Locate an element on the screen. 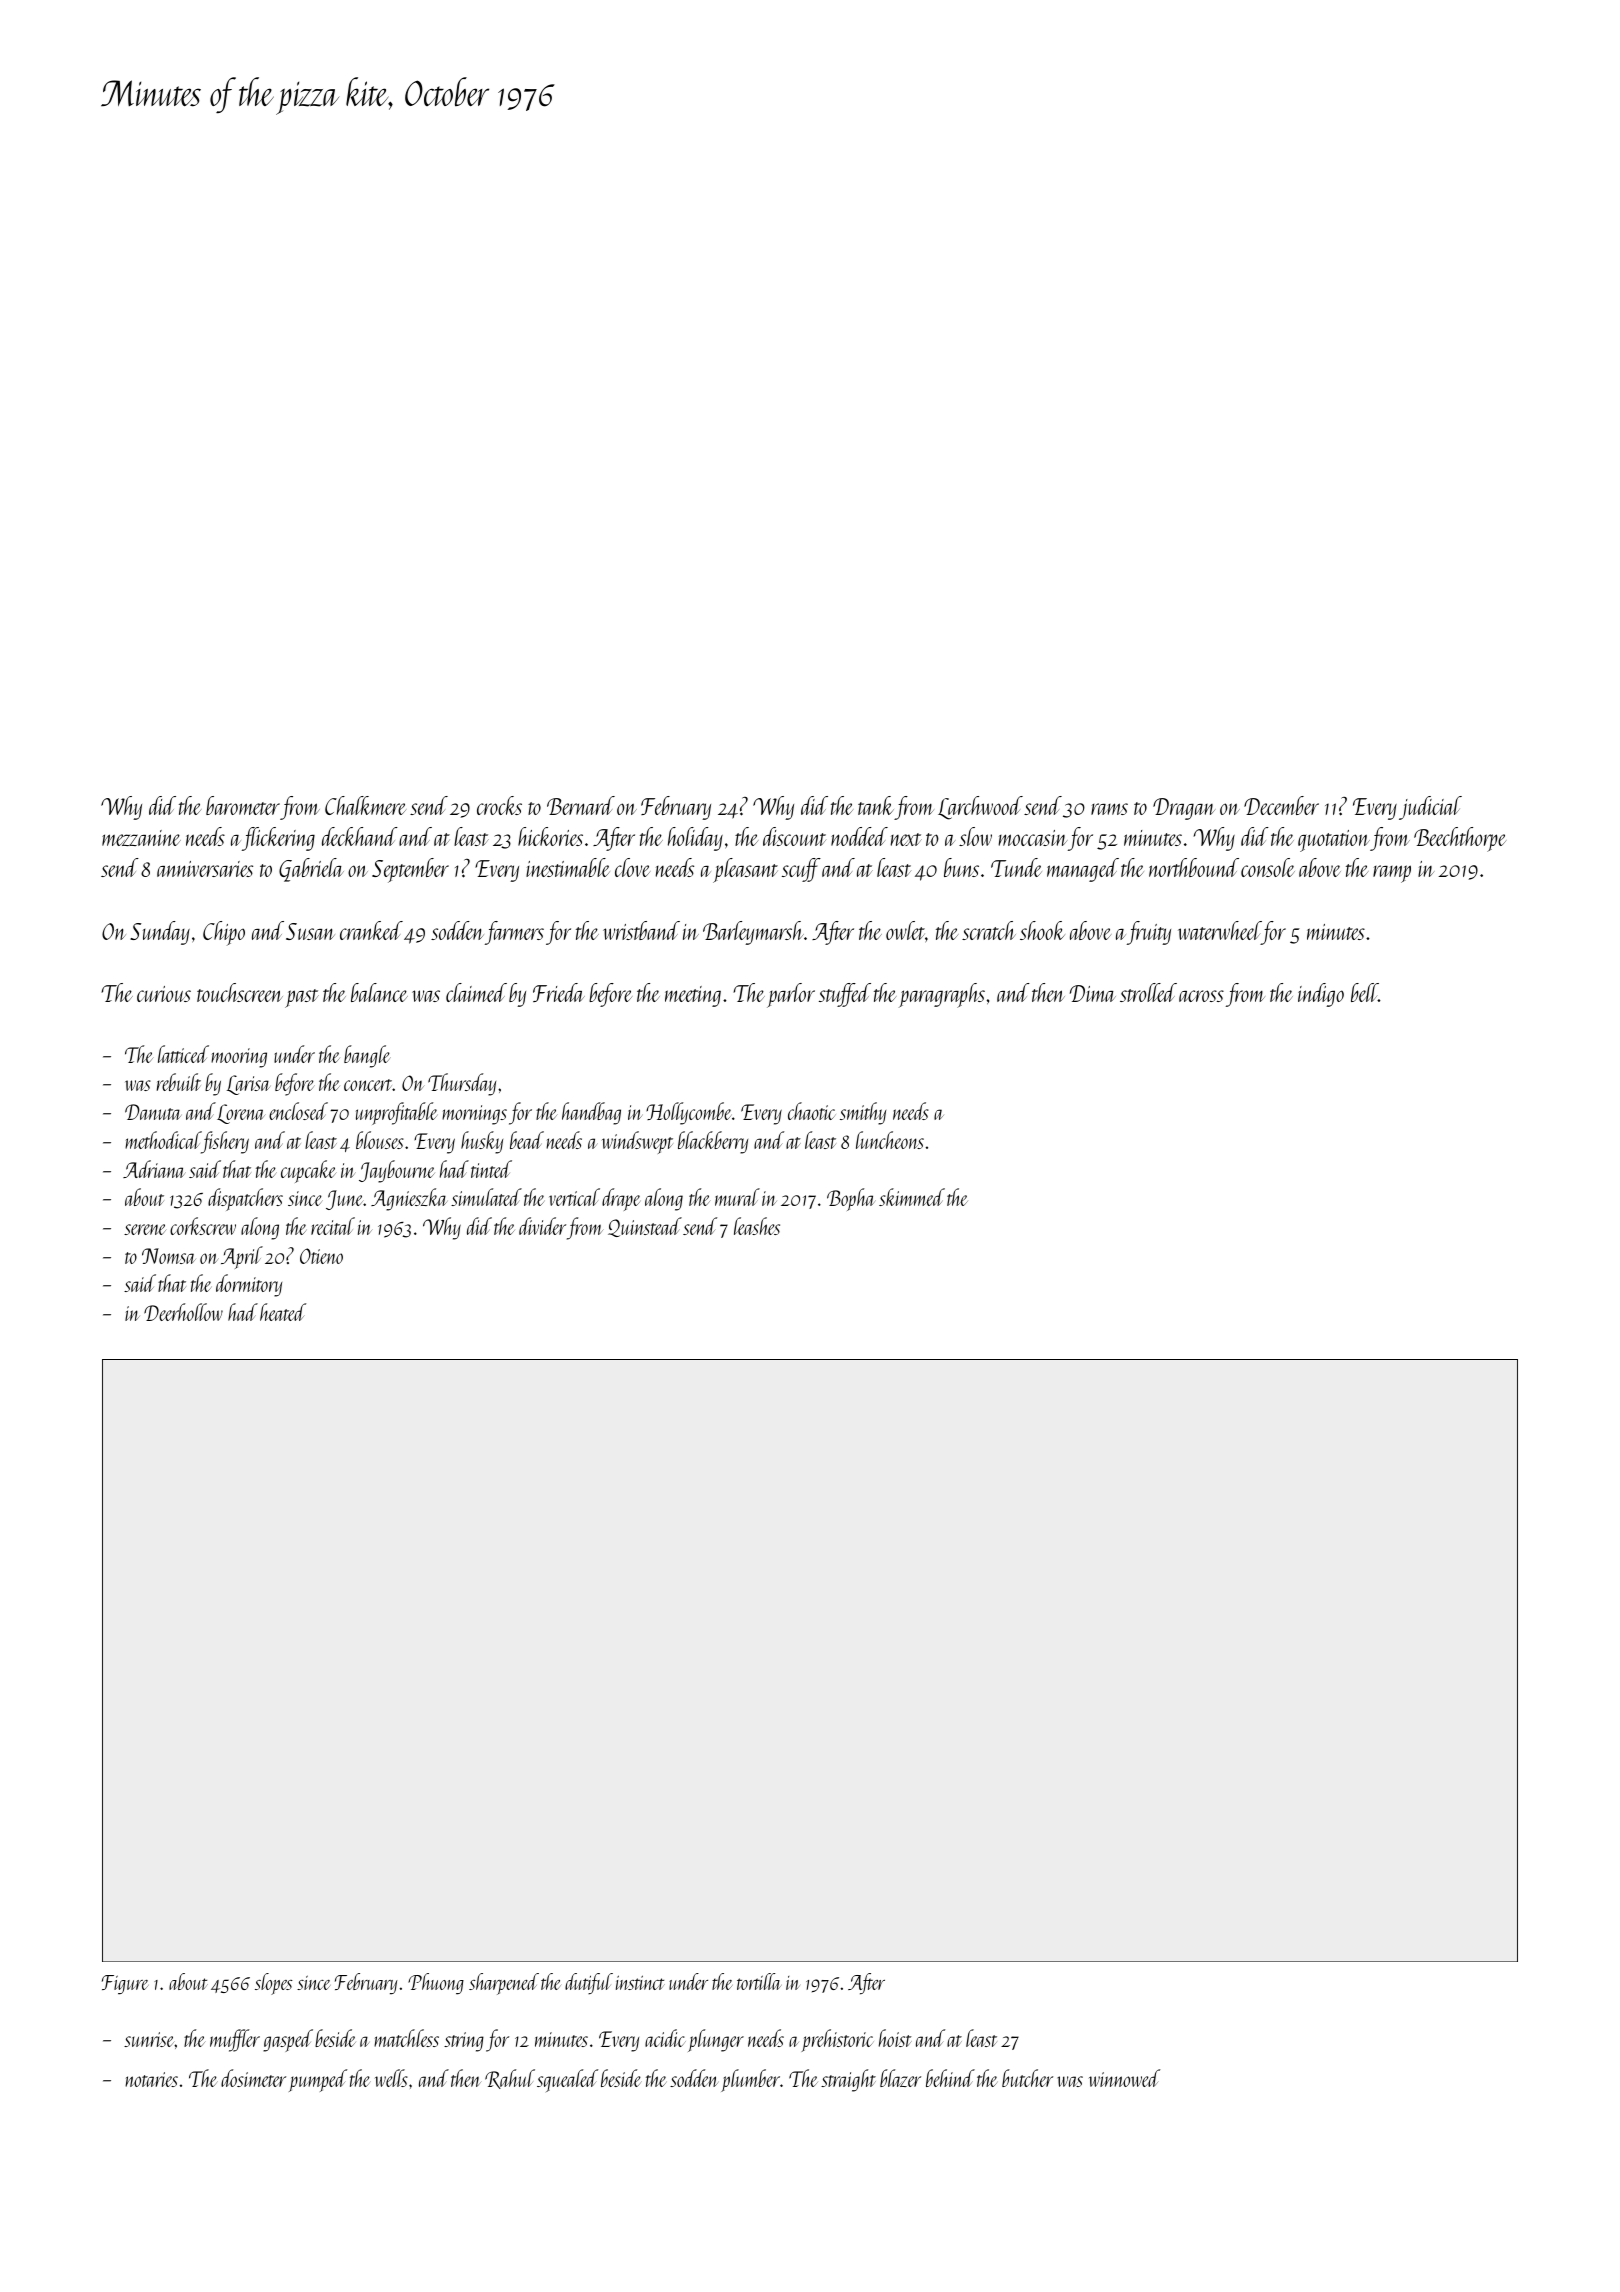  bell is located at coordinates (1364, 992).
